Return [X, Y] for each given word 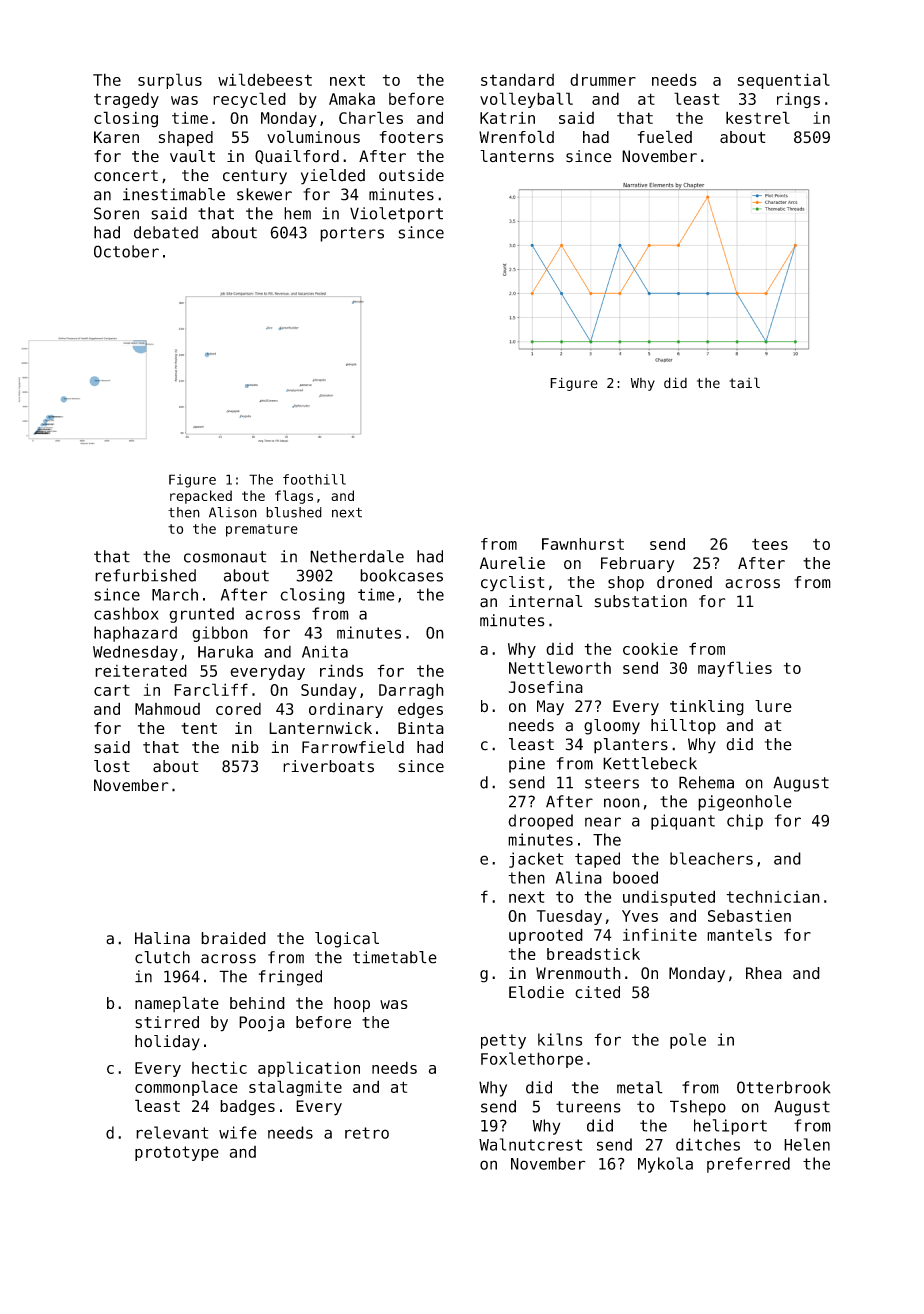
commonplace [186, 1088]
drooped [540, 822]
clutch [162, 957]
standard [517, 79]
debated [166, 232]
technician [773, 896]
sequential [783, 81]
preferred [748, 1165]
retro [367, 1133]
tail [744, 382]
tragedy [126, 100]
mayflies [735, 669]
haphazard [135, 634]
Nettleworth [560, 667]
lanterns [517, 156]
